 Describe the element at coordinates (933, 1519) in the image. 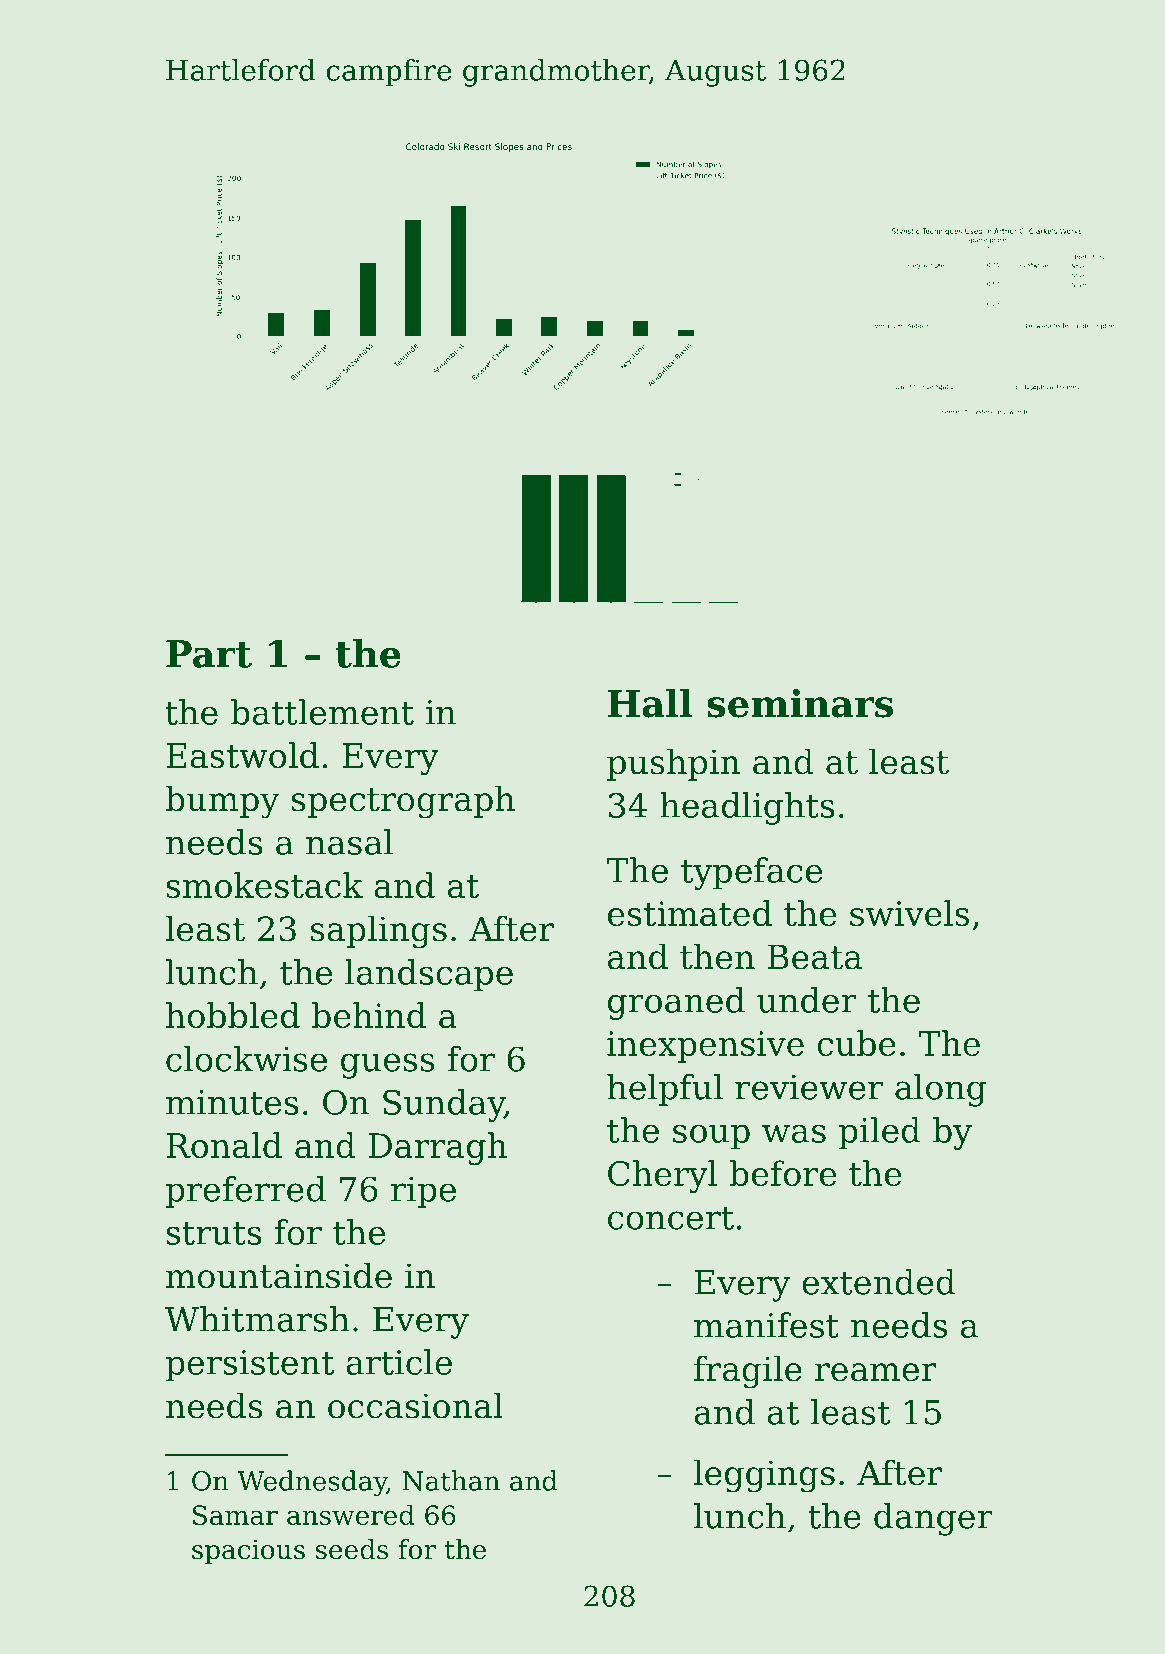

I see `danger` at that location.
